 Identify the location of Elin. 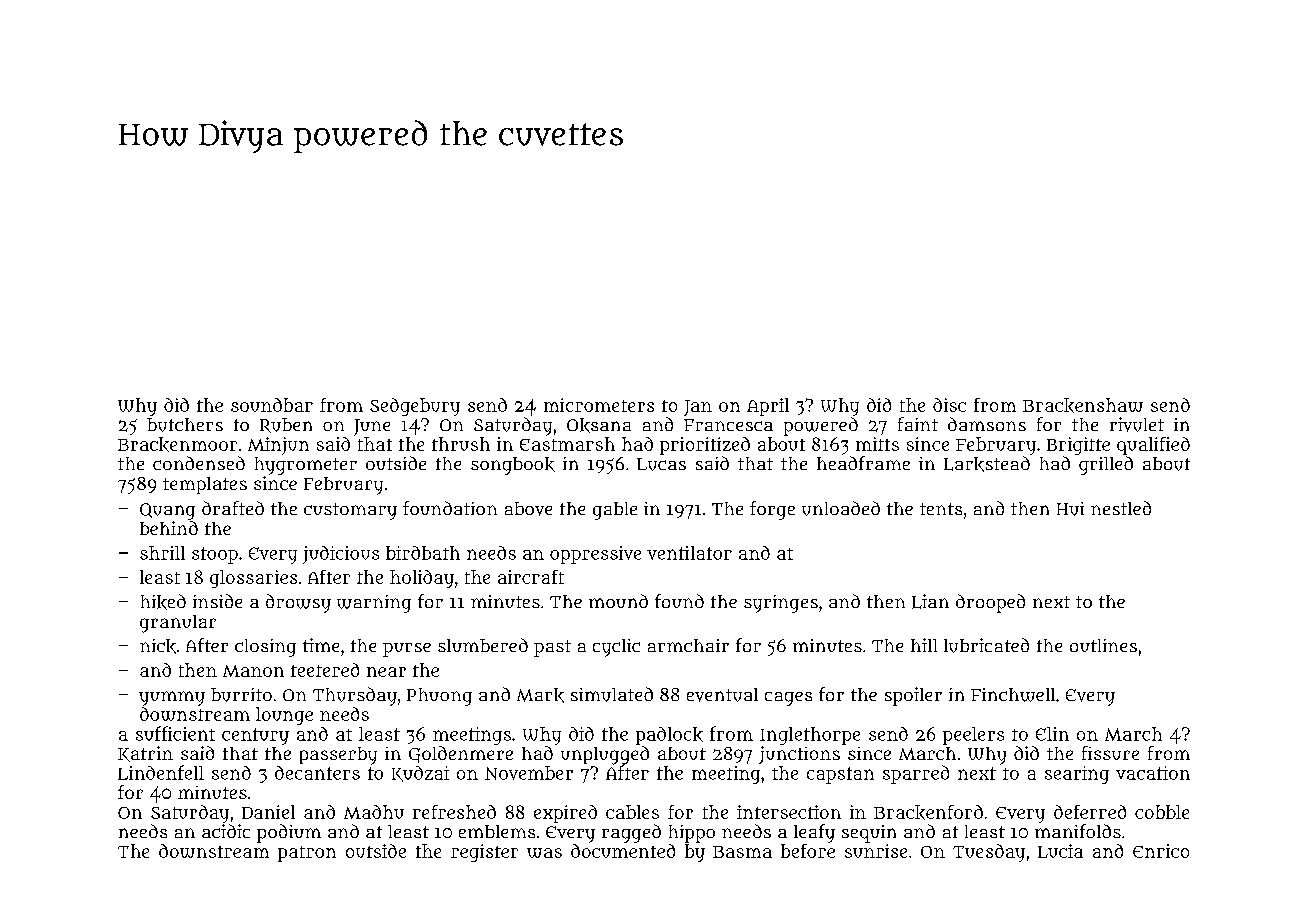
(1052, 734).
